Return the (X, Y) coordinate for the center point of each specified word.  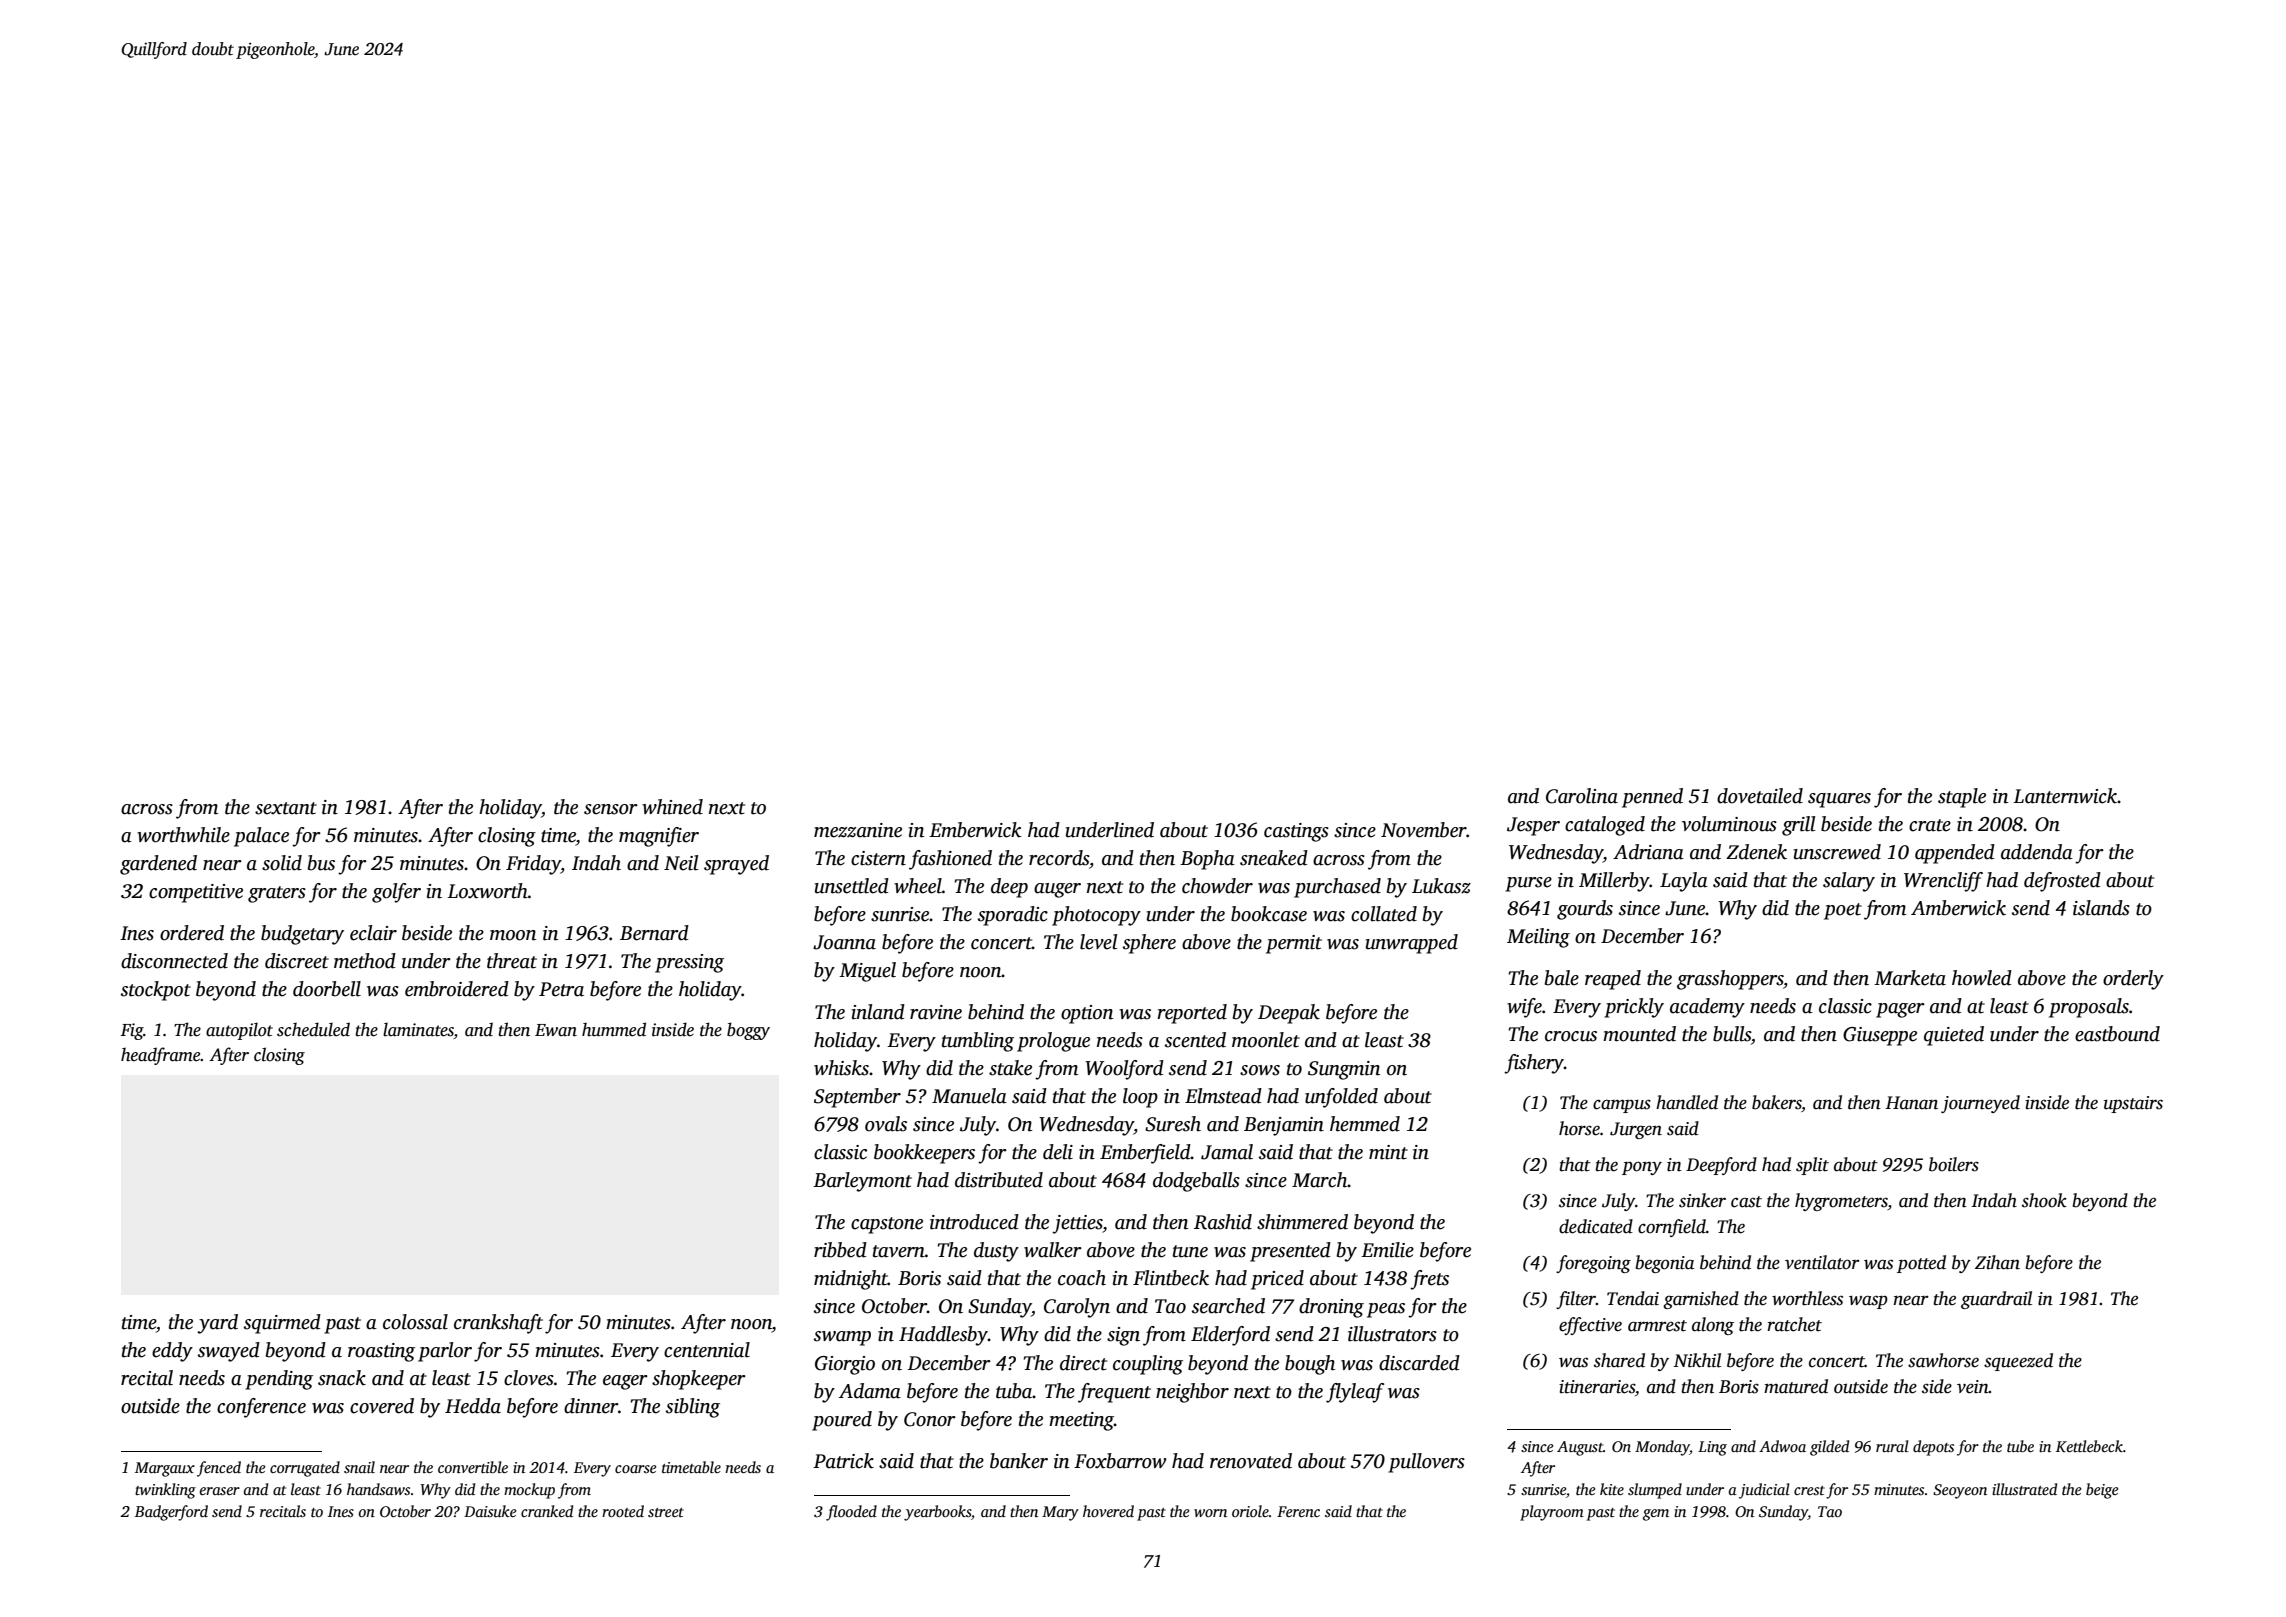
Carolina (1582, 796)
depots (1933, 1448)
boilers (1954, 1164)
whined (672, 807)
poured (842, 1421)
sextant (286, 808)
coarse (636, 1469)
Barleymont (862, 1182)
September (857, 1098)
